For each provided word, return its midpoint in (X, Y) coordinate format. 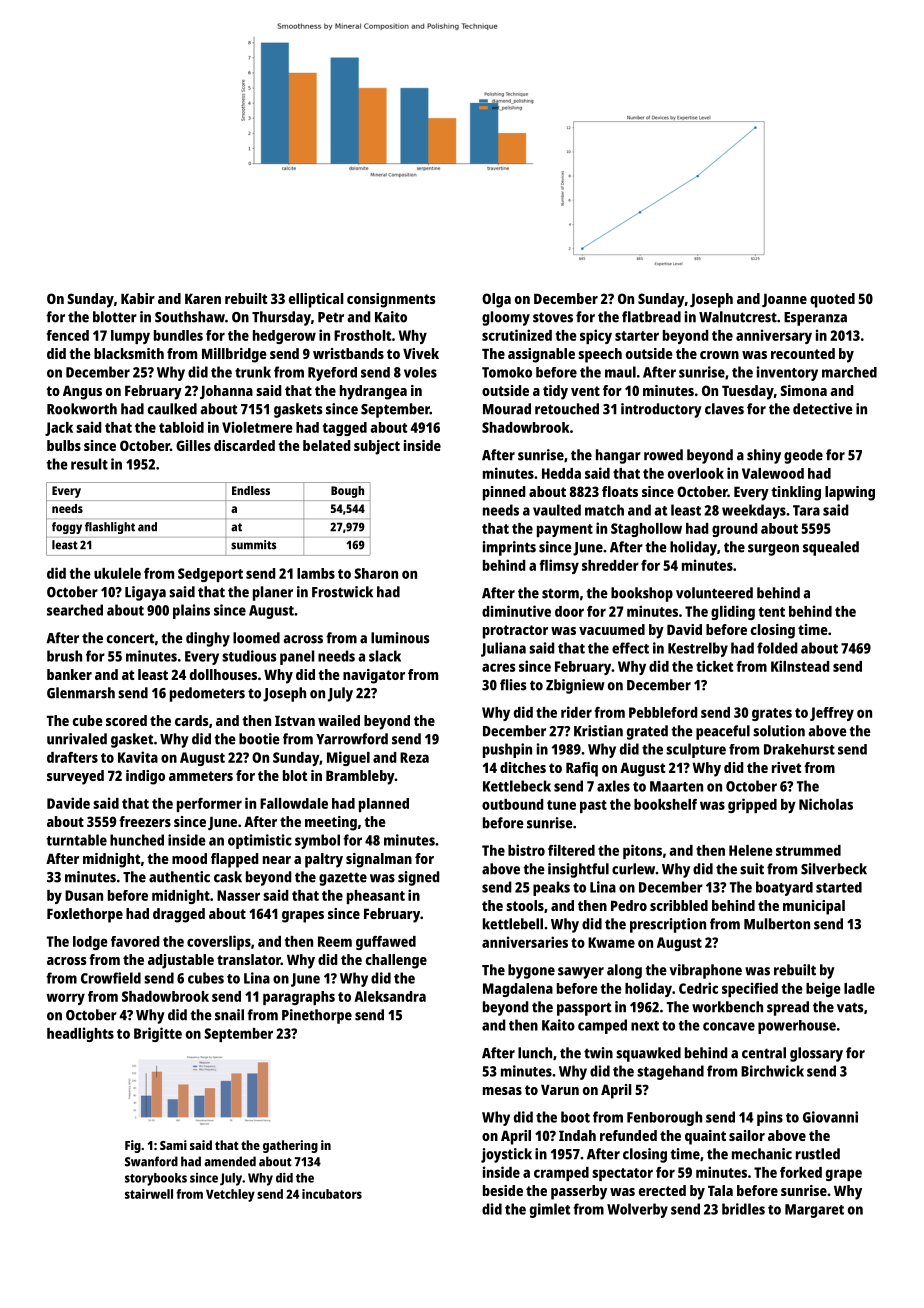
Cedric (698, 988)
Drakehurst (799, 749)
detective (823, 409)
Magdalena (518, 990)
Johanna (226, 392)
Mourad (507, 409)
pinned (504, 493)
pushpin (507, 750)
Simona (803, 390)
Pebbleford (663, 712)
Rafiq (582, 769)
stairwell (149, 1194)
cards (192, 720)
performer (209, 805)
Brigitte (158, 1034)
